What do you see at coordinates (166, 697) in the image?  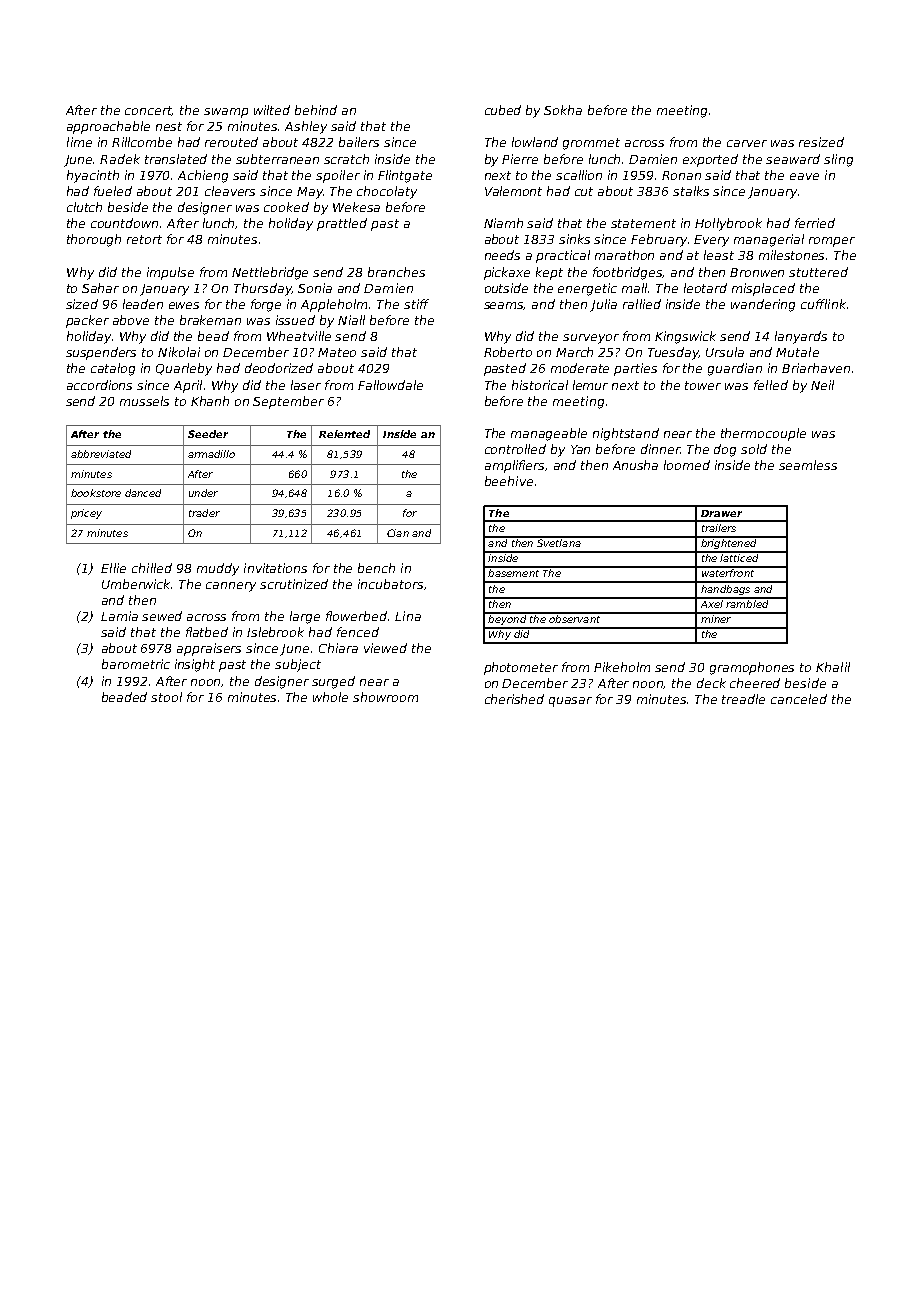 I see `stool` at bounding box center [166, 697].
